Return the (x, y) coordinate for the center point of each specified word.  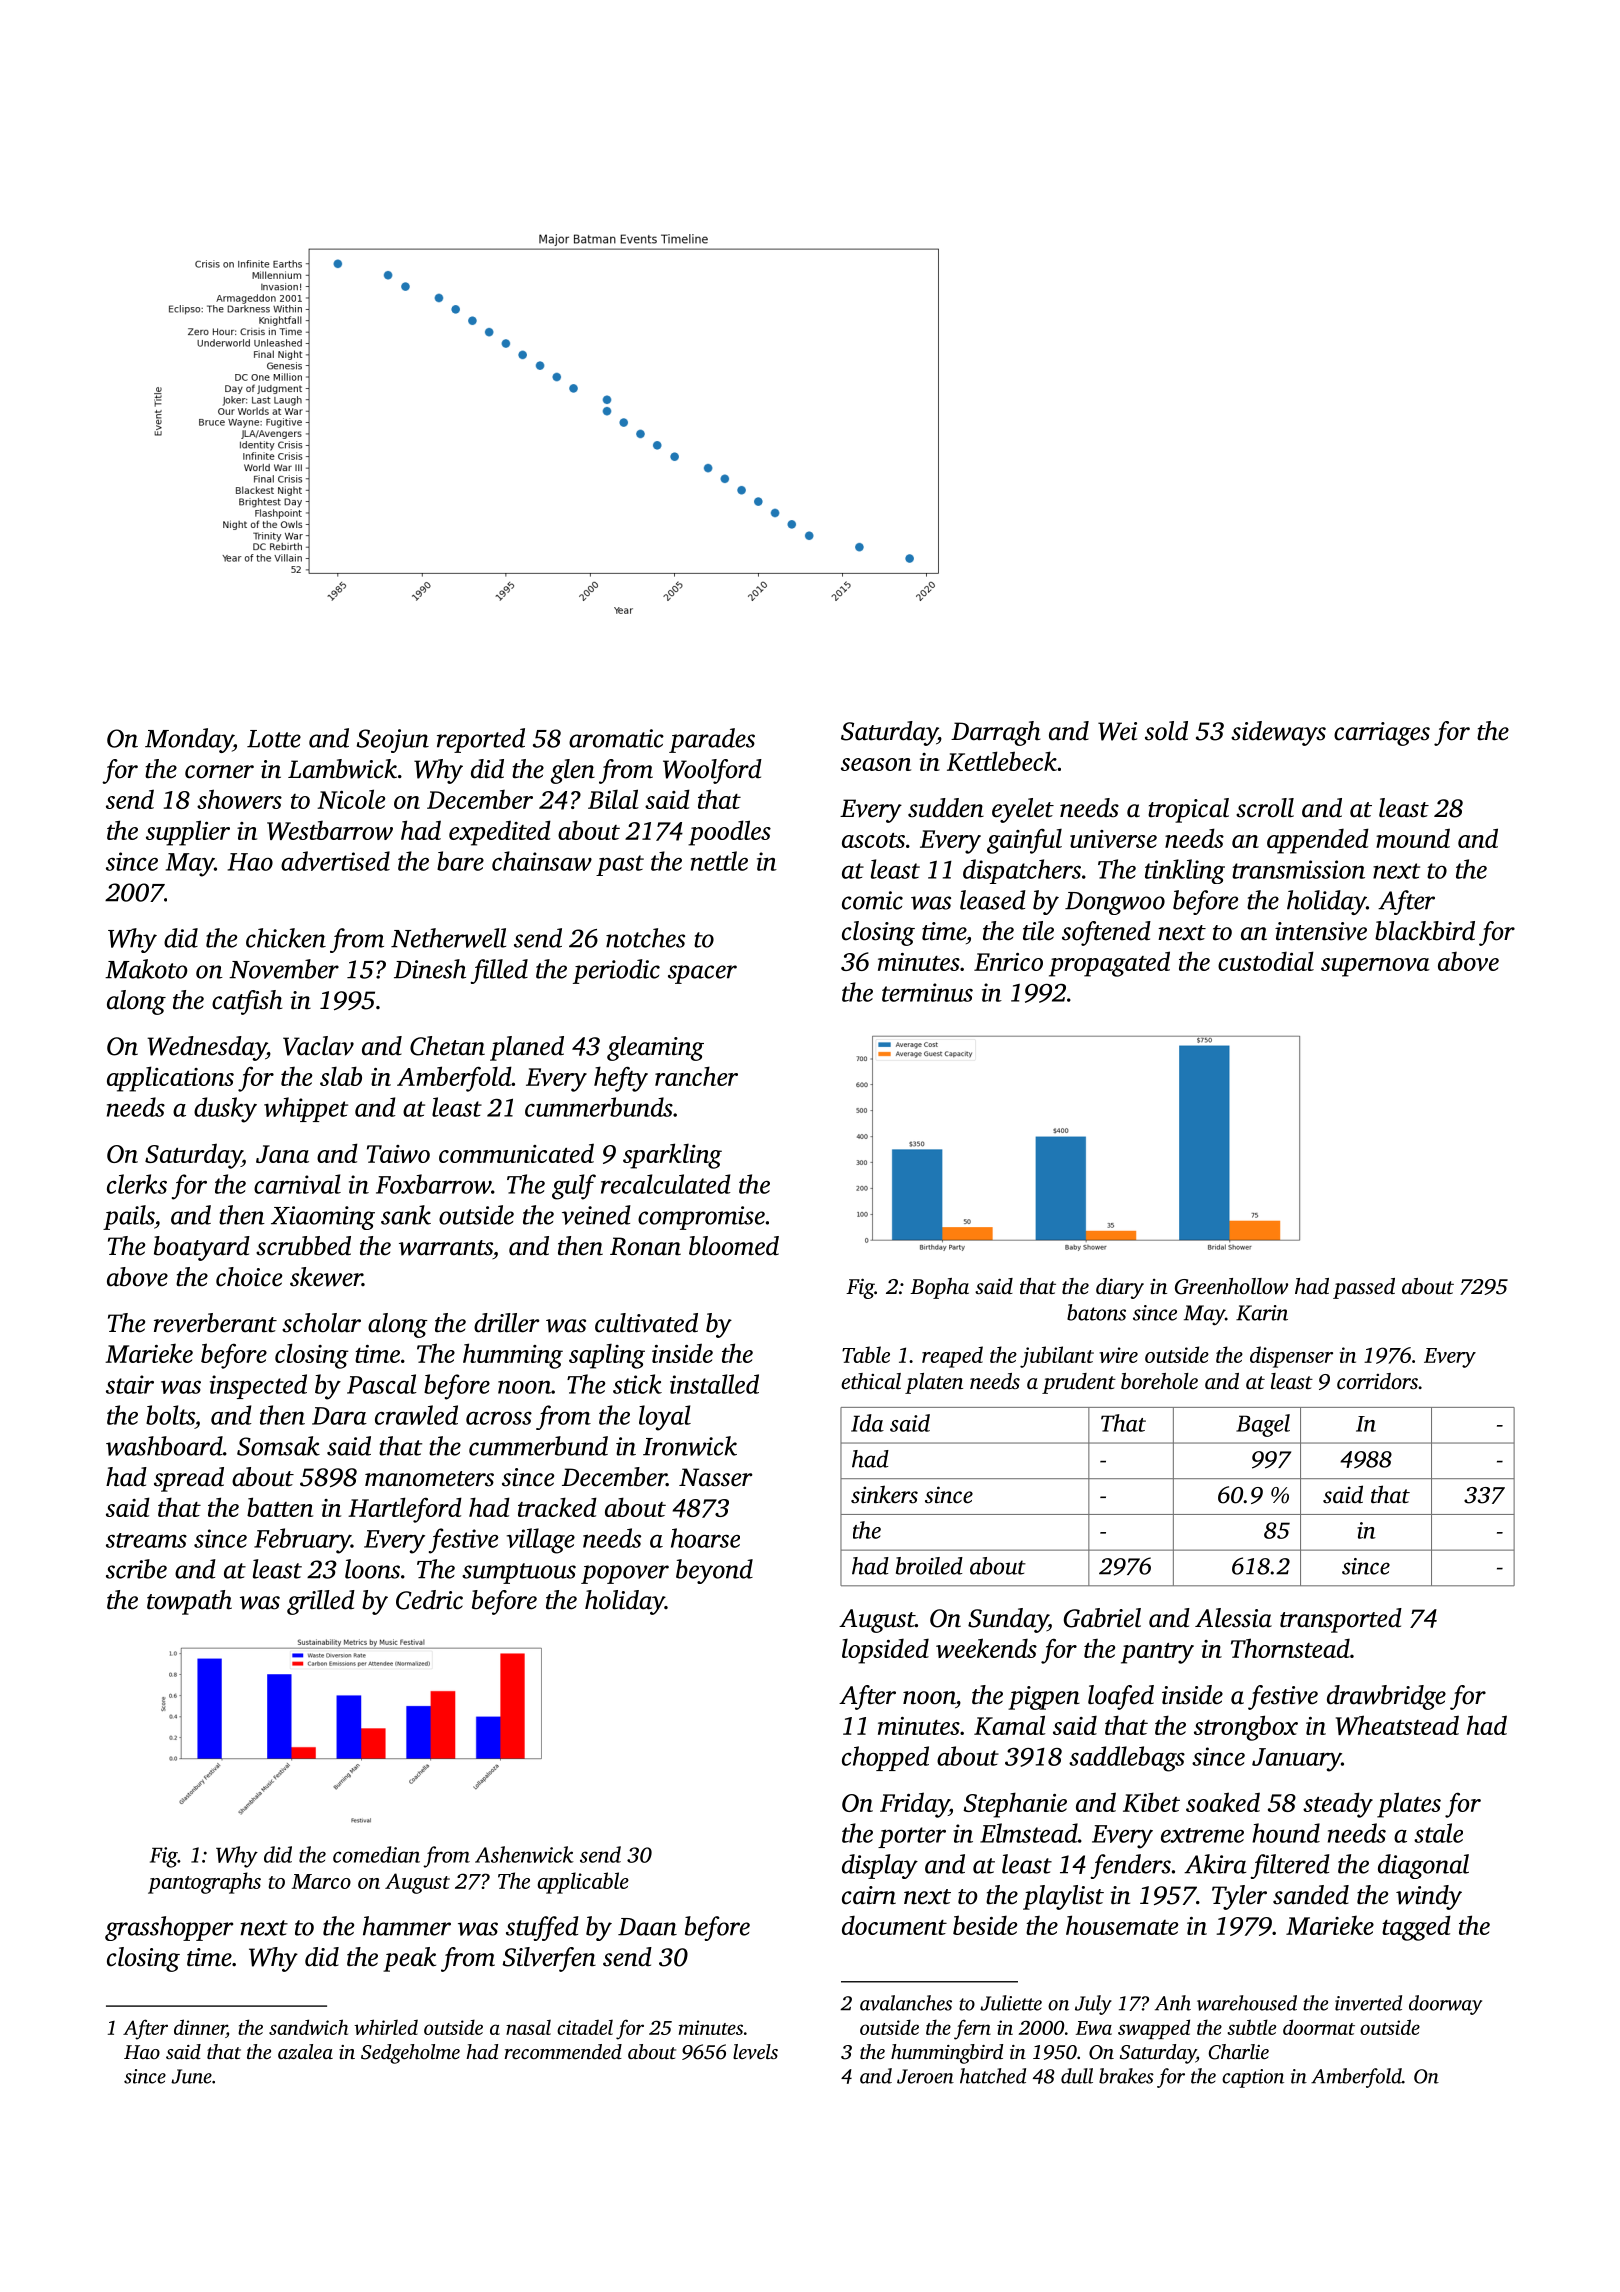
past (620, 865)
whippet (306, 1109)
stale (1438, 1833)
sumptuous (519, 1573)
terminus (927, 992)
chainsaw (542, 861)
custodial (1266, 961)
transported (1341, 1620)
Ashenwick (524, 1854)
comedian (376, 1854)
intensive (1321, 931)
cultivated (646, 1323)
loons (372, 1569)
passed (1364, 1288)
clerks (137, 1184)
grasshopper (169, 1928)
